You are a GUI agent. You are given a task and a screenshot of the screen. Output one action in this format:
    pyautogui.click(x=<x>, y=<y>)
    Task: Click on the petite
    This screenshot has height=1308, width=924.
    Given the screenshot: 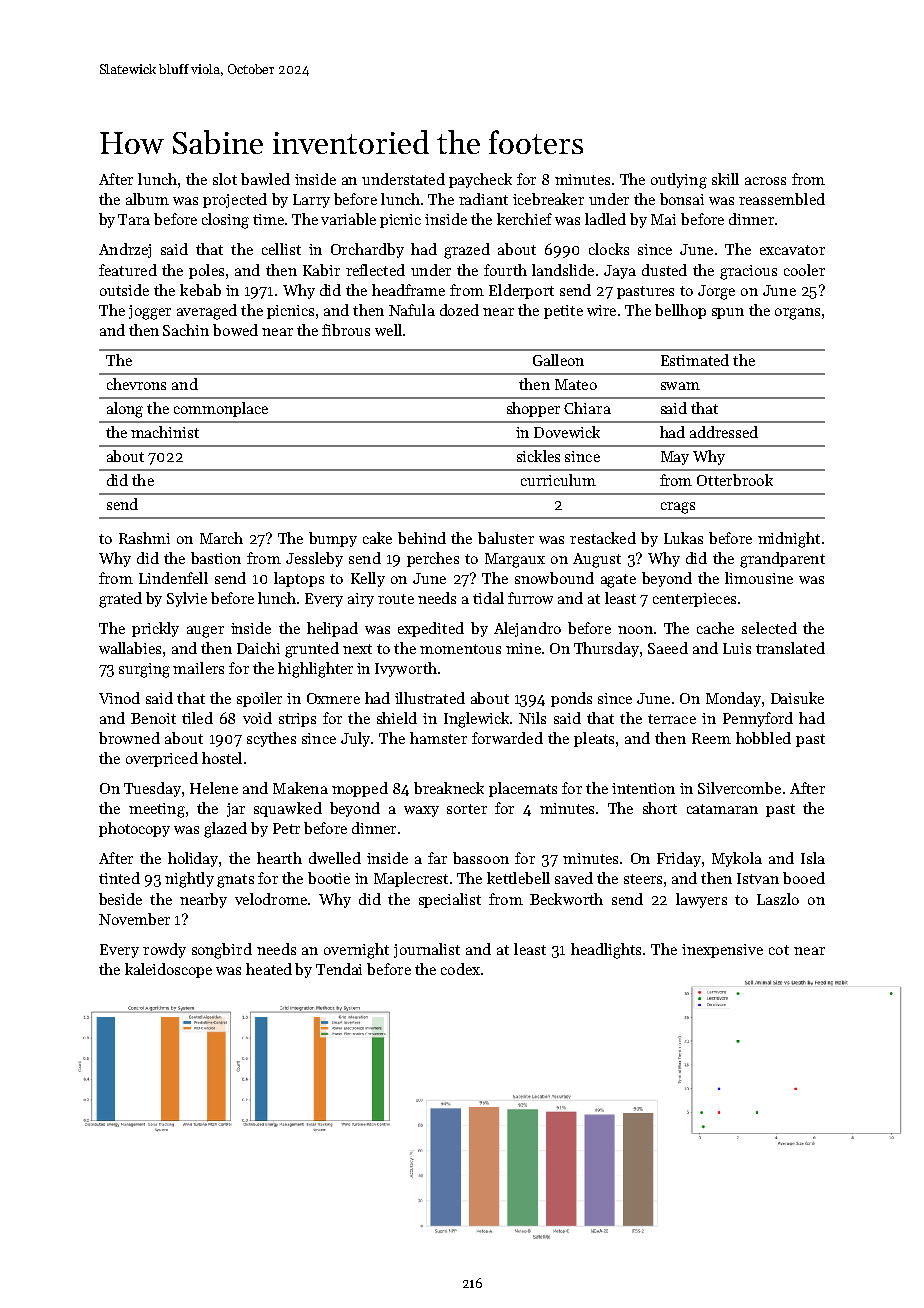 What is the action you would take?
    pyautogui.click(x=563, y=312)
